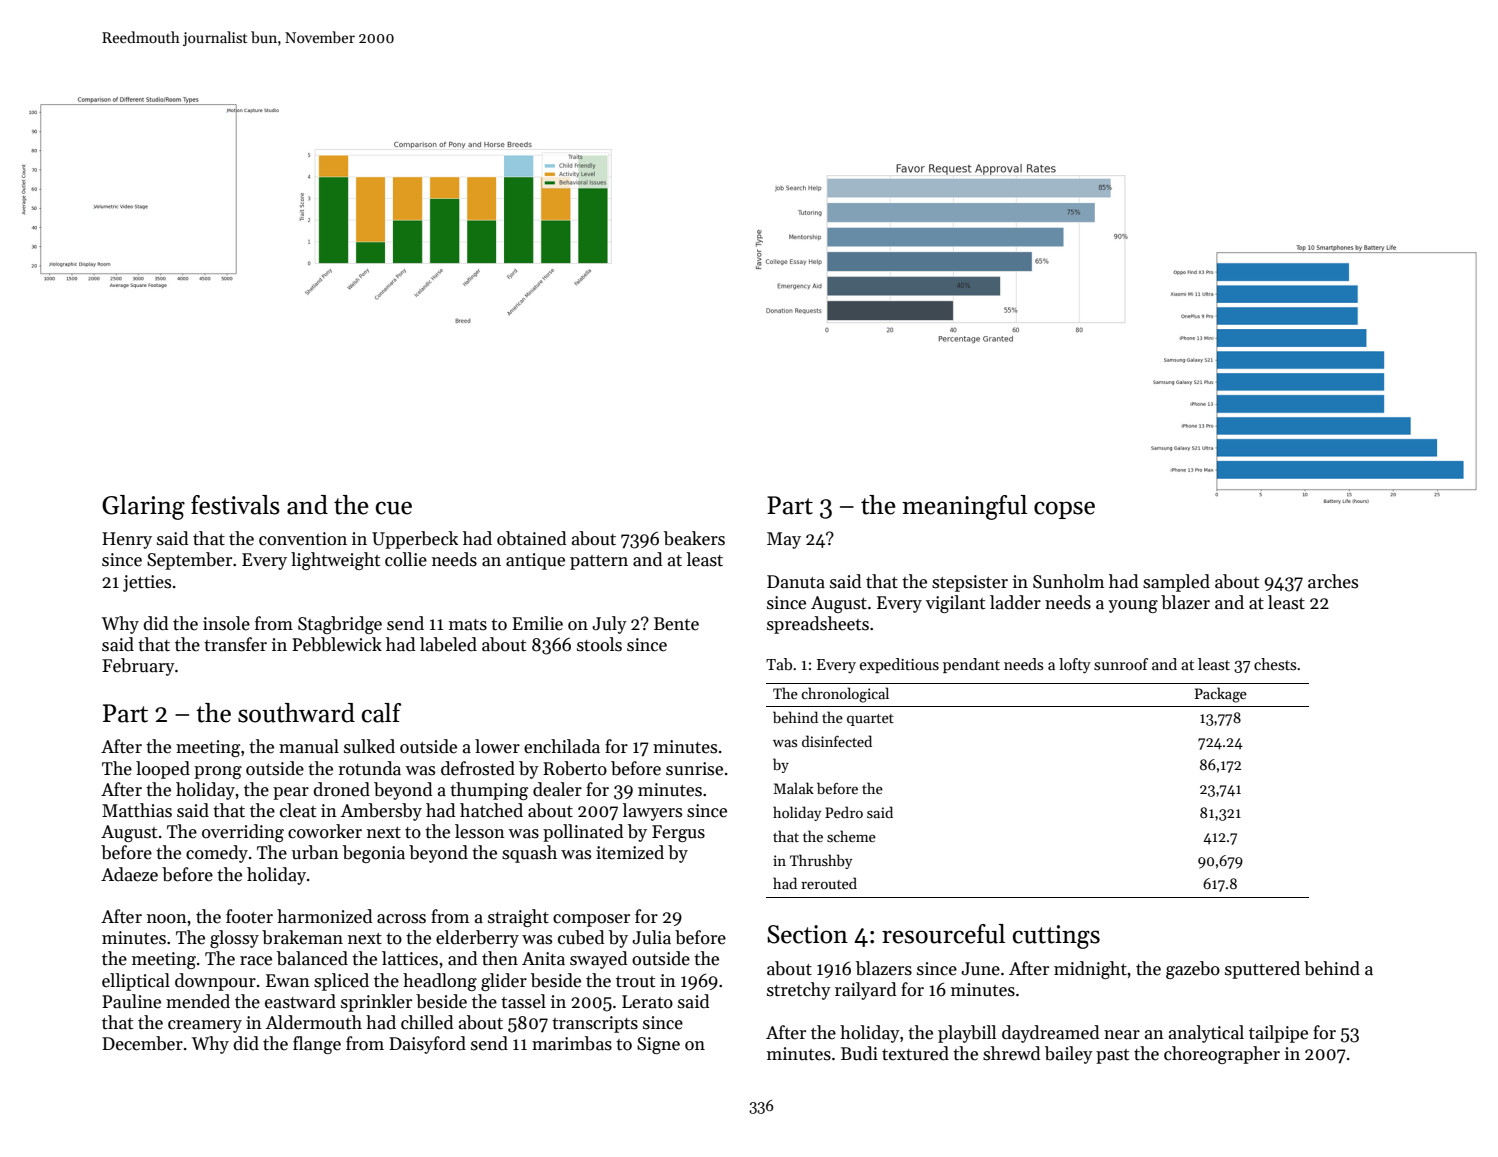 The height and width of the document is (1157, 1498). What do you see at coordinates (143, 507) in the document?
I see `Glaring` at bounding box center [143, 507].
